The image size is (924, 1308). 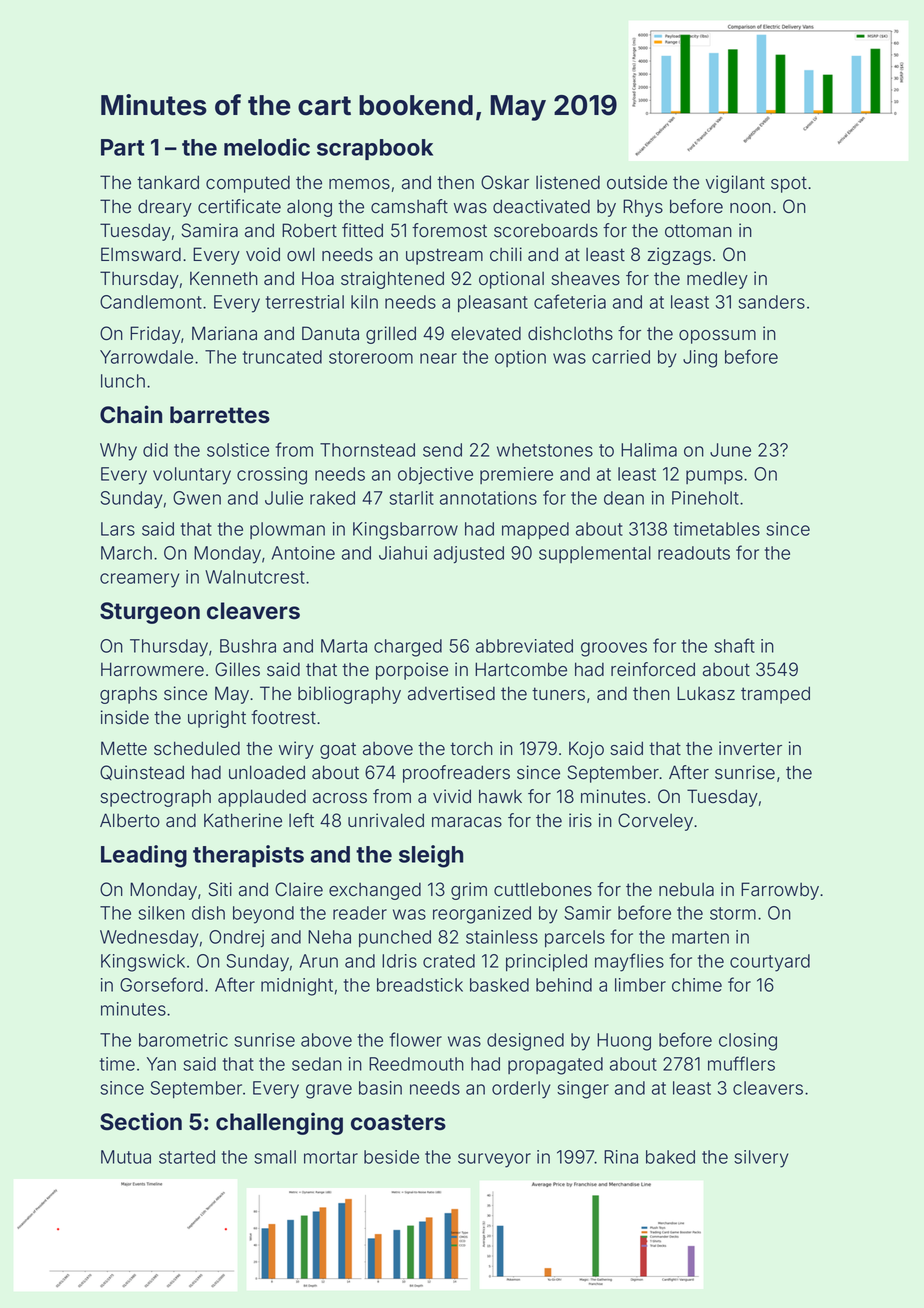 What do you see at coordinates (535, 530) in the document?
I see `mapped` at bounding box center [535, 530].
